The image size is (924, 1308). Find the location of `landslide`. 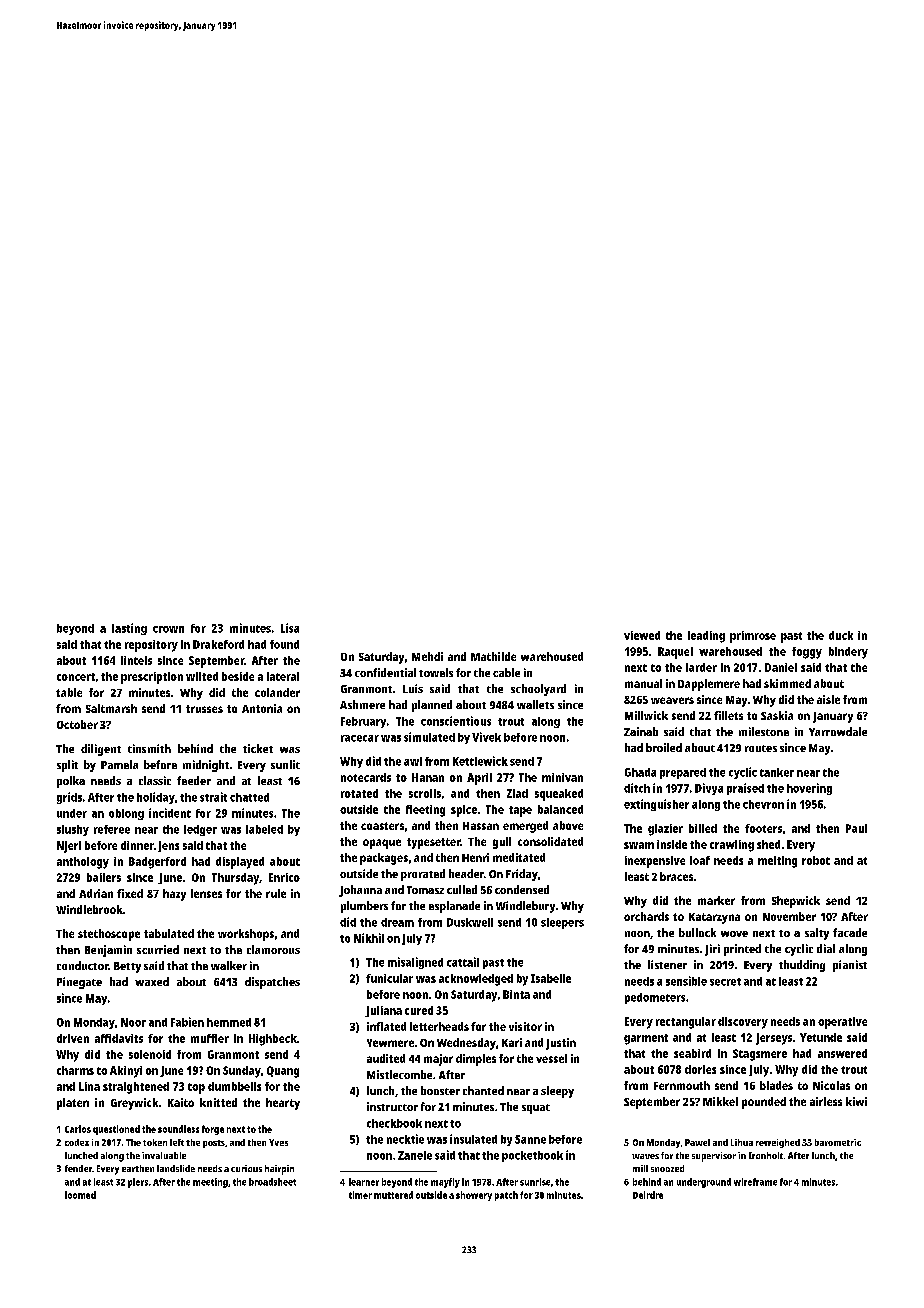

landslide is located at coordinates (176, 1168).
